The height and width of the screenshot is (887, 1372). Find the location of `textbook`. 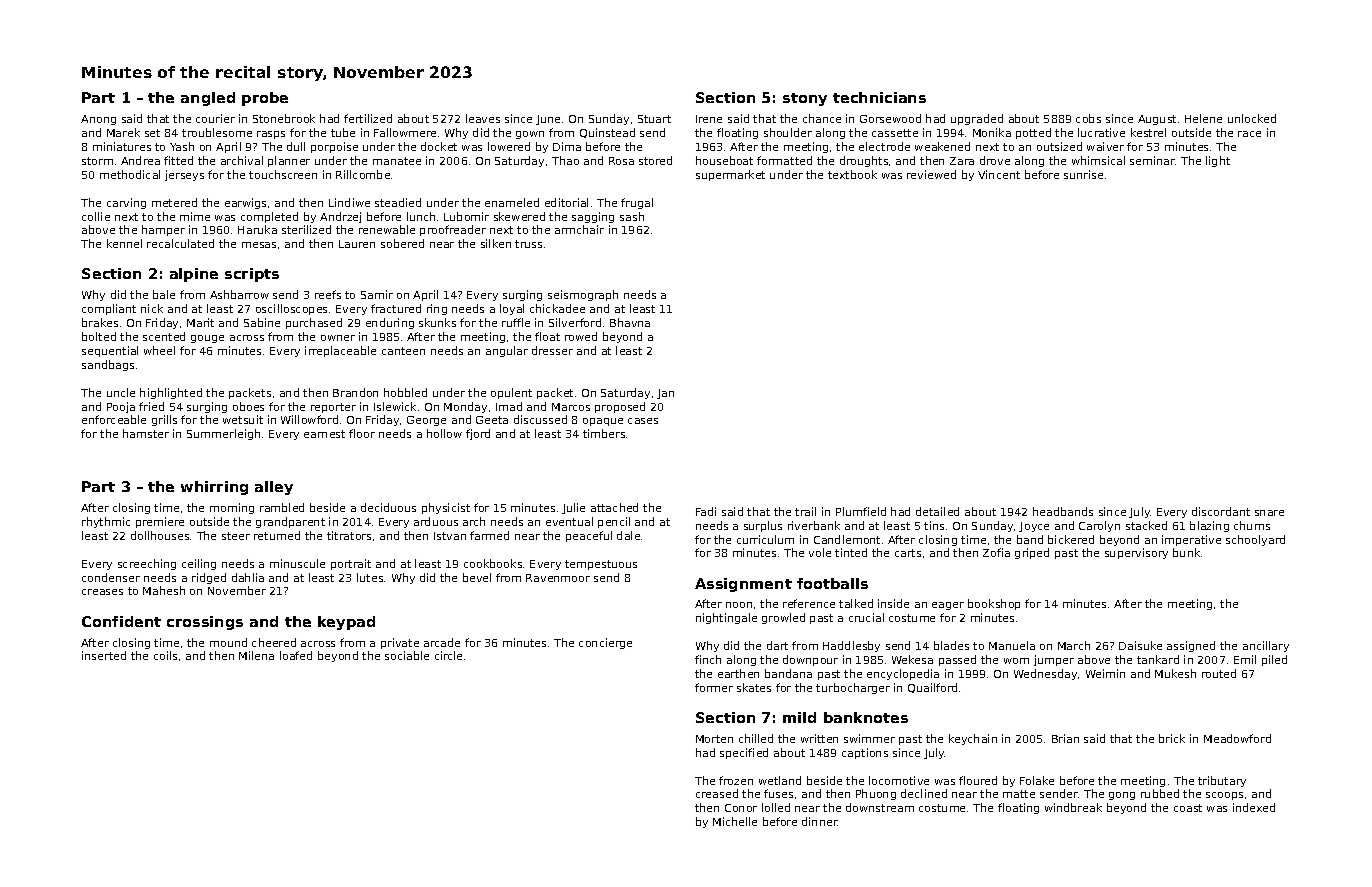

textbook is located at coordinates (852, 174).
